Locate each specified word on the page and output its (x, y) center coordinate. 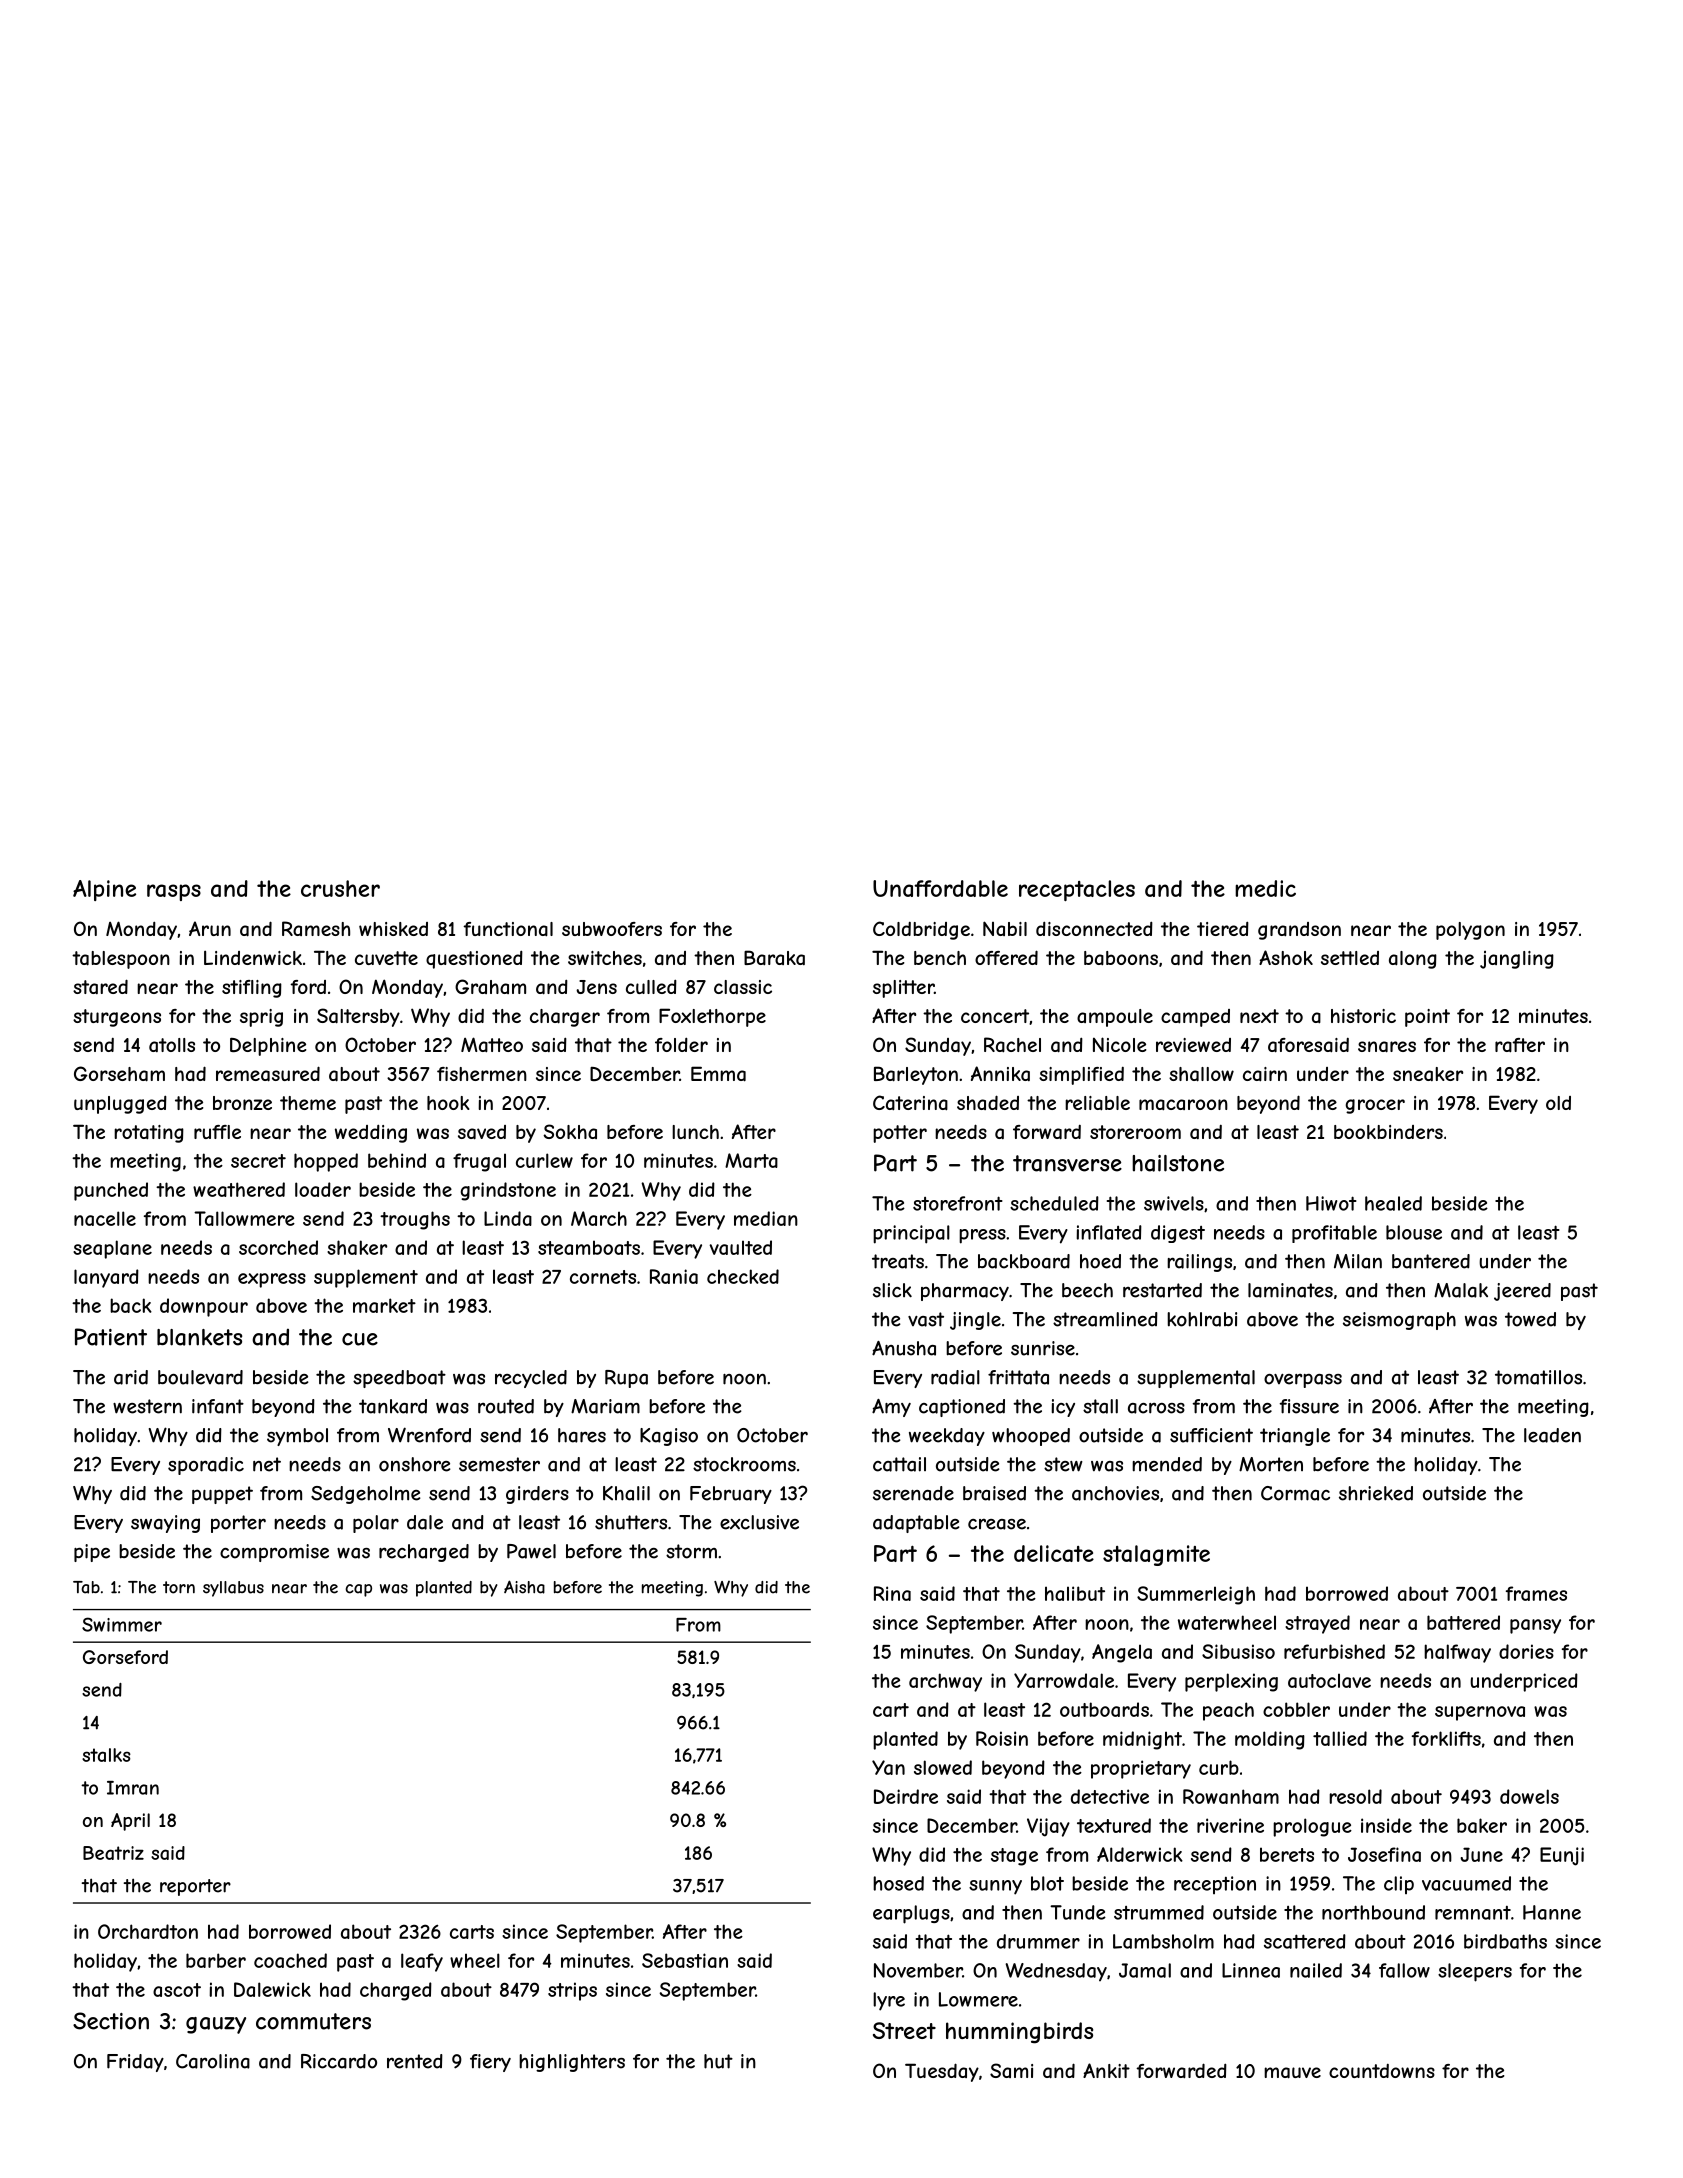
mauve (1292, 2073)
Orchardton (148, 1931)
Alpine (104, 890)
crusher (340, 888)
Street (904, 2030)
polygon (1470, 931)
